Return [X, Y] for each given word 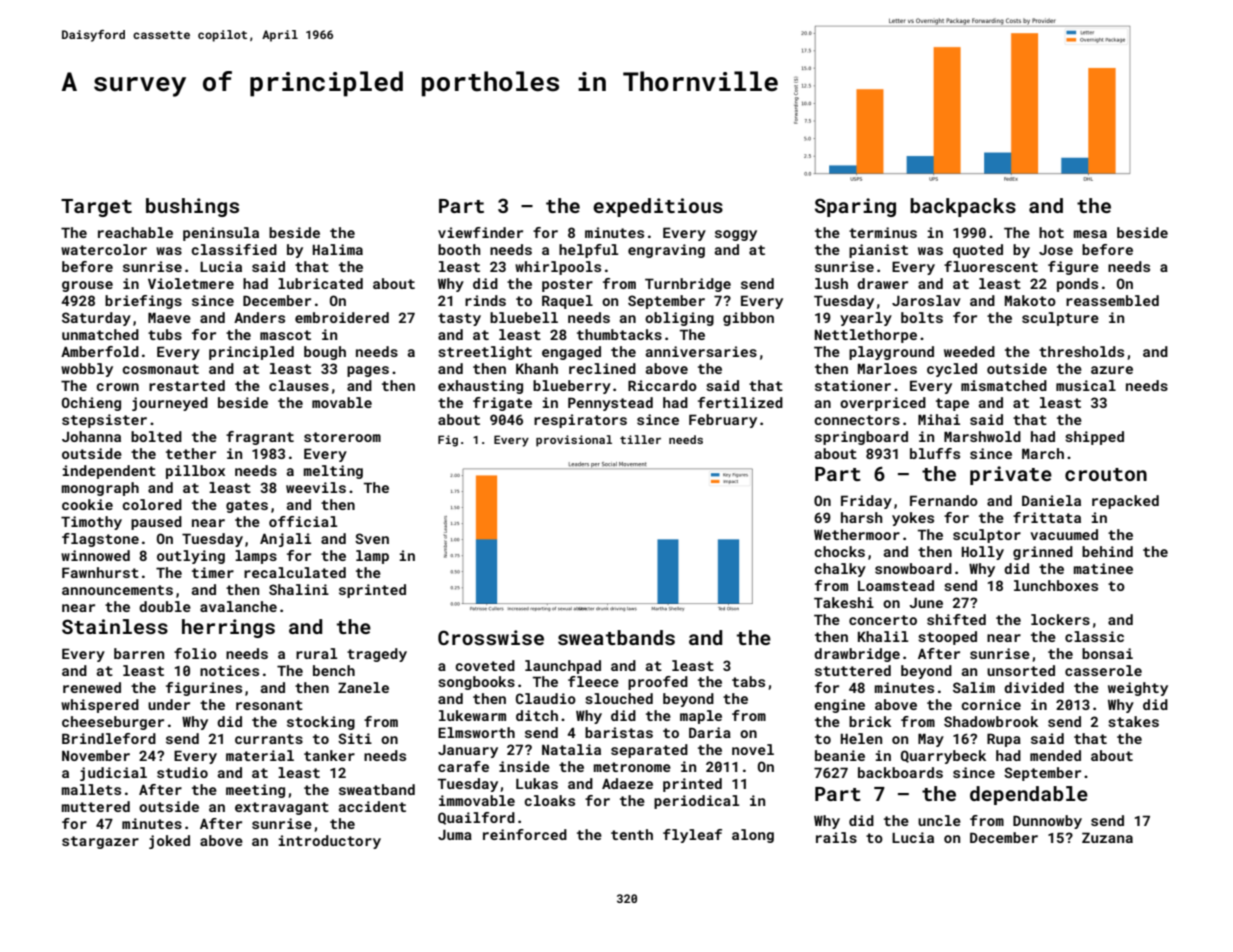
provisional [574, 441]
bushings [192, 207]
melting [333, 472]
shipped [1094, 438]
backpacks [963, 207]
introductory [329, 842]
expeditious [658, 207]
